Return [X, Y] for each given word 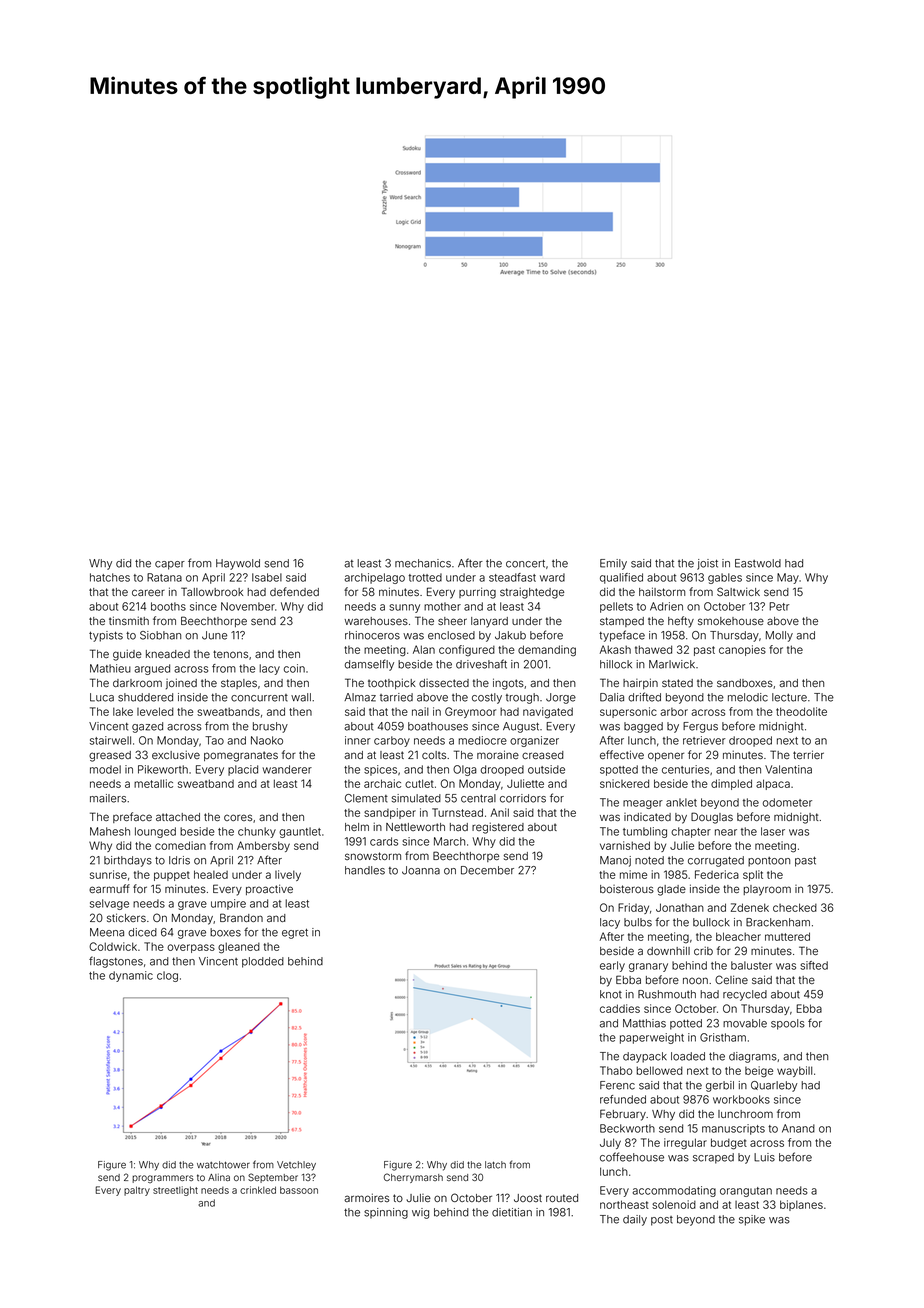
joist [707, 564]
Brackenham [778, 922]
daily [635, 1220]
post [662, 1221]
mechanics [423, 563]
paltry [137, 1191]
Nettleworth [415, 827]
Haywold [238, 564]
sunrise [108, 874]
